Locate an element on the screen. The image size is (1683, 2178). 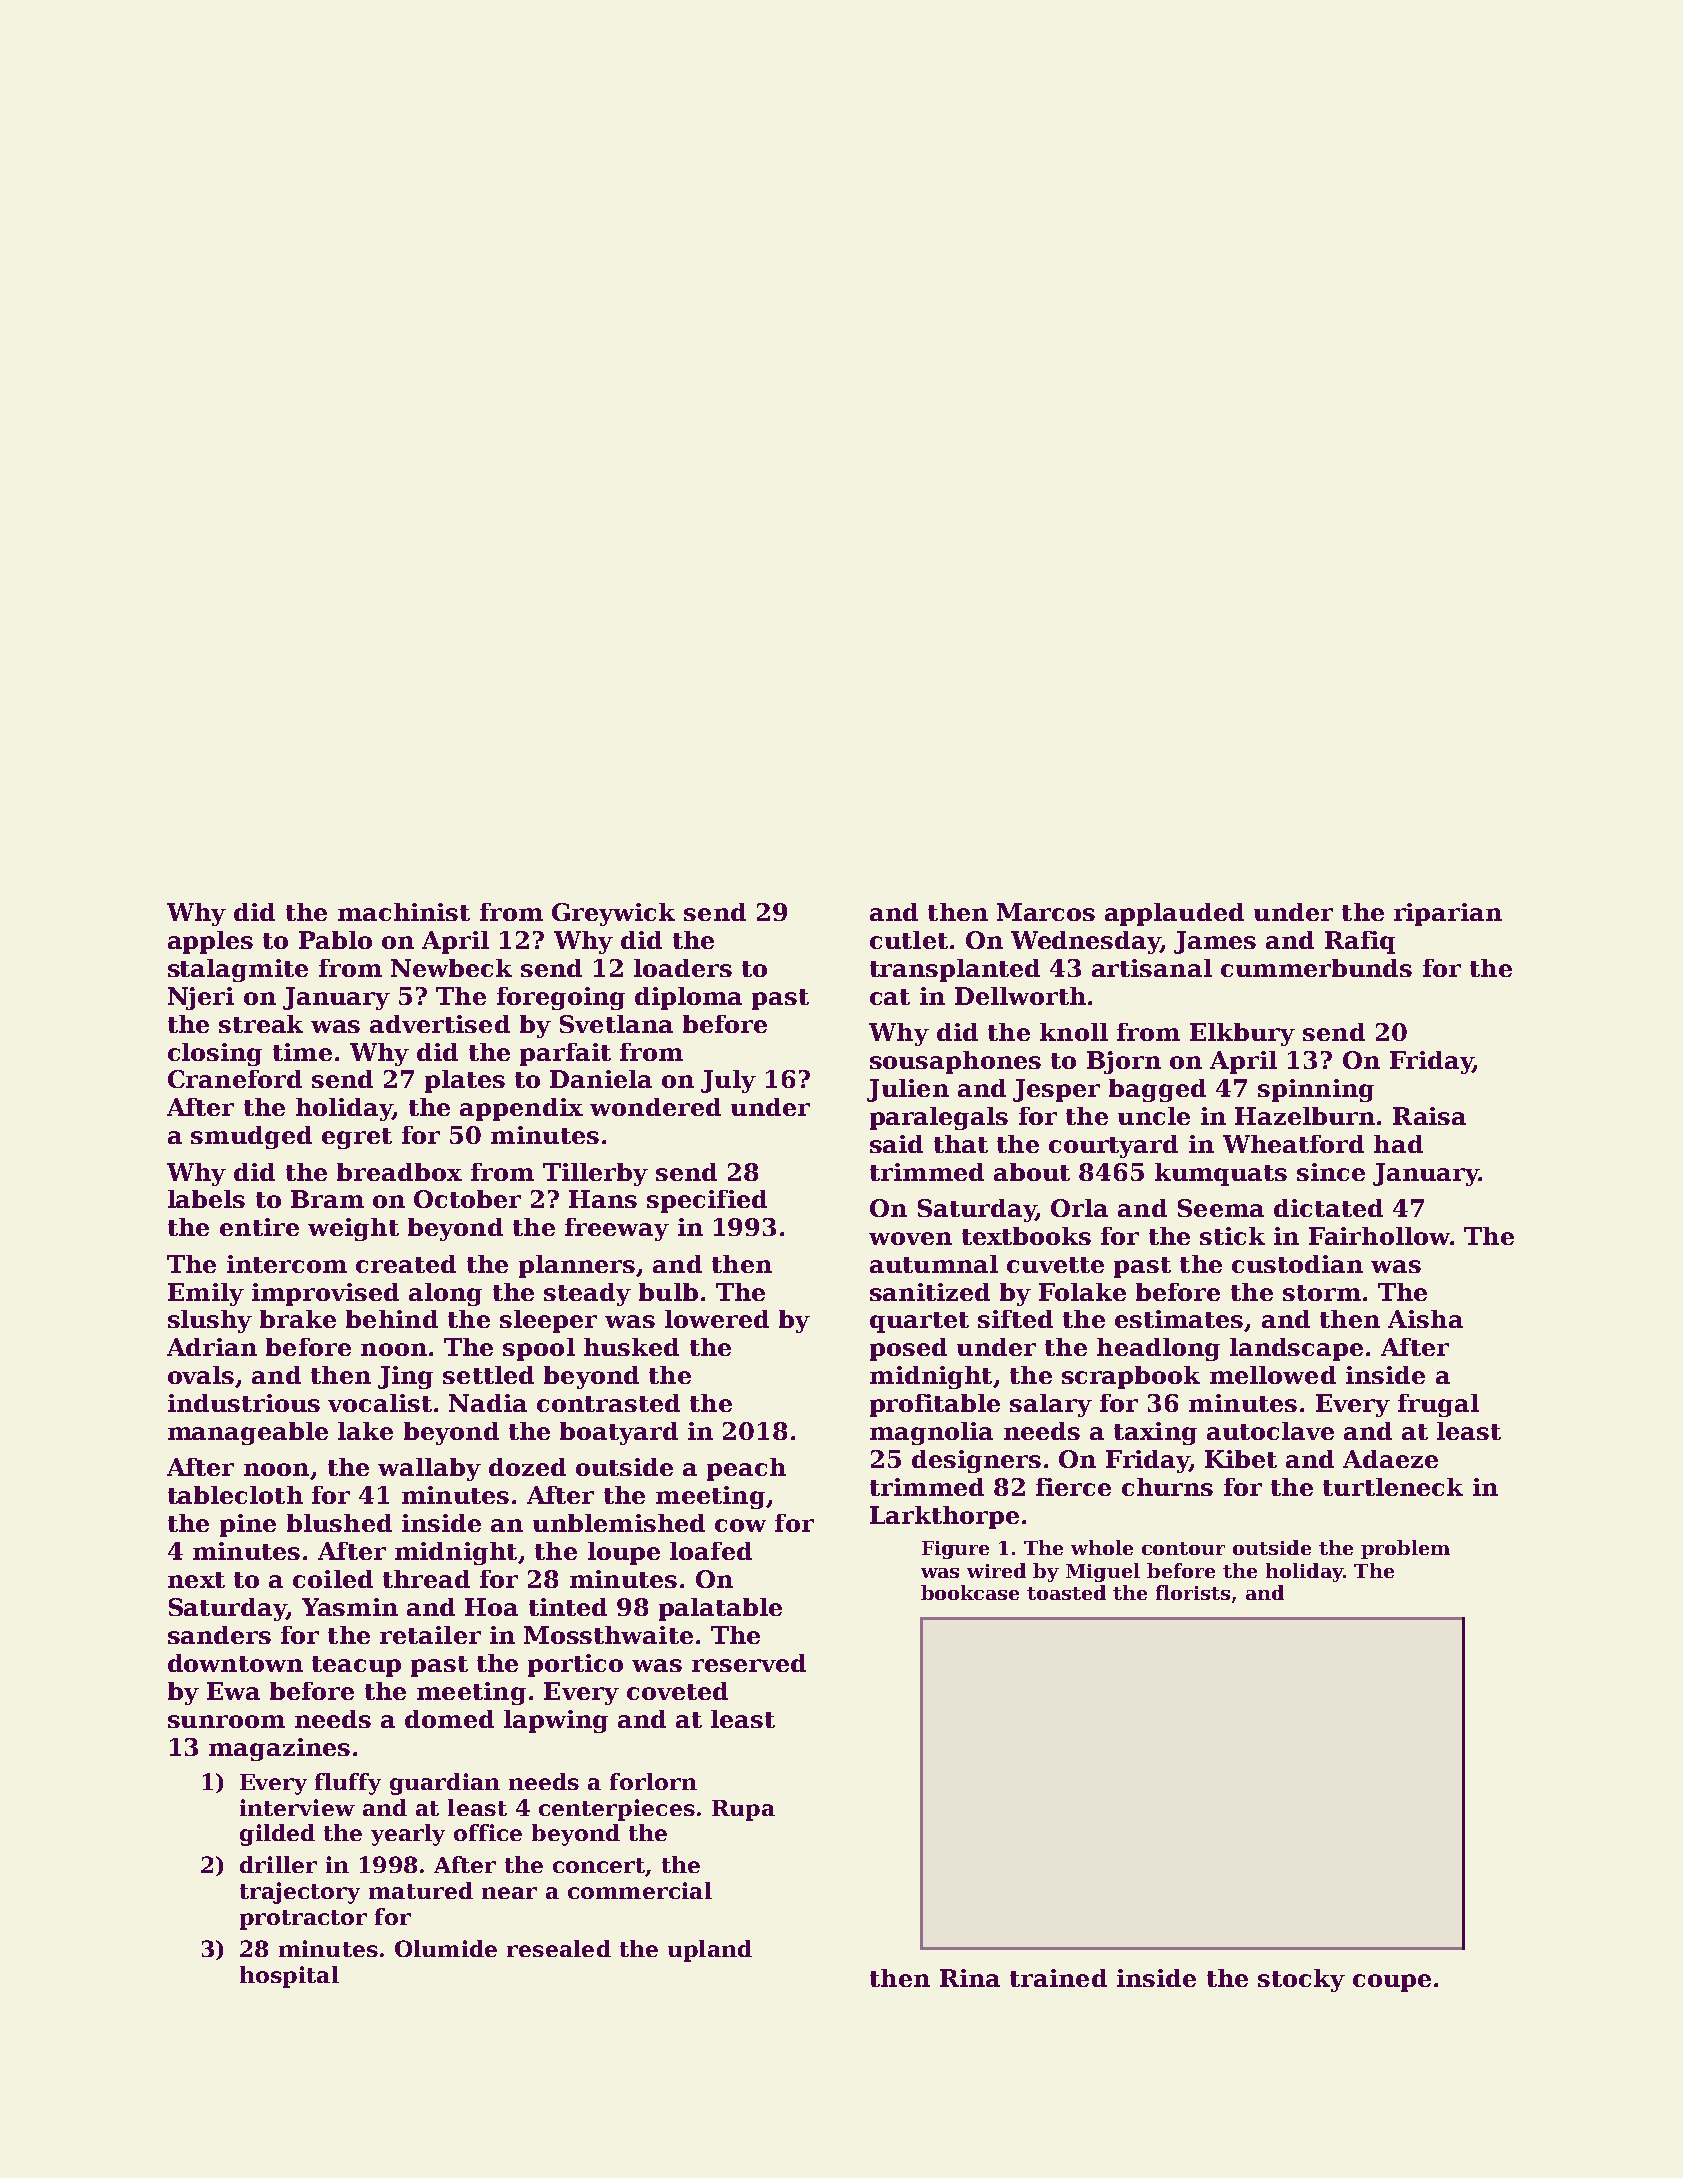
domed is located at coordinates (449, 1719).
